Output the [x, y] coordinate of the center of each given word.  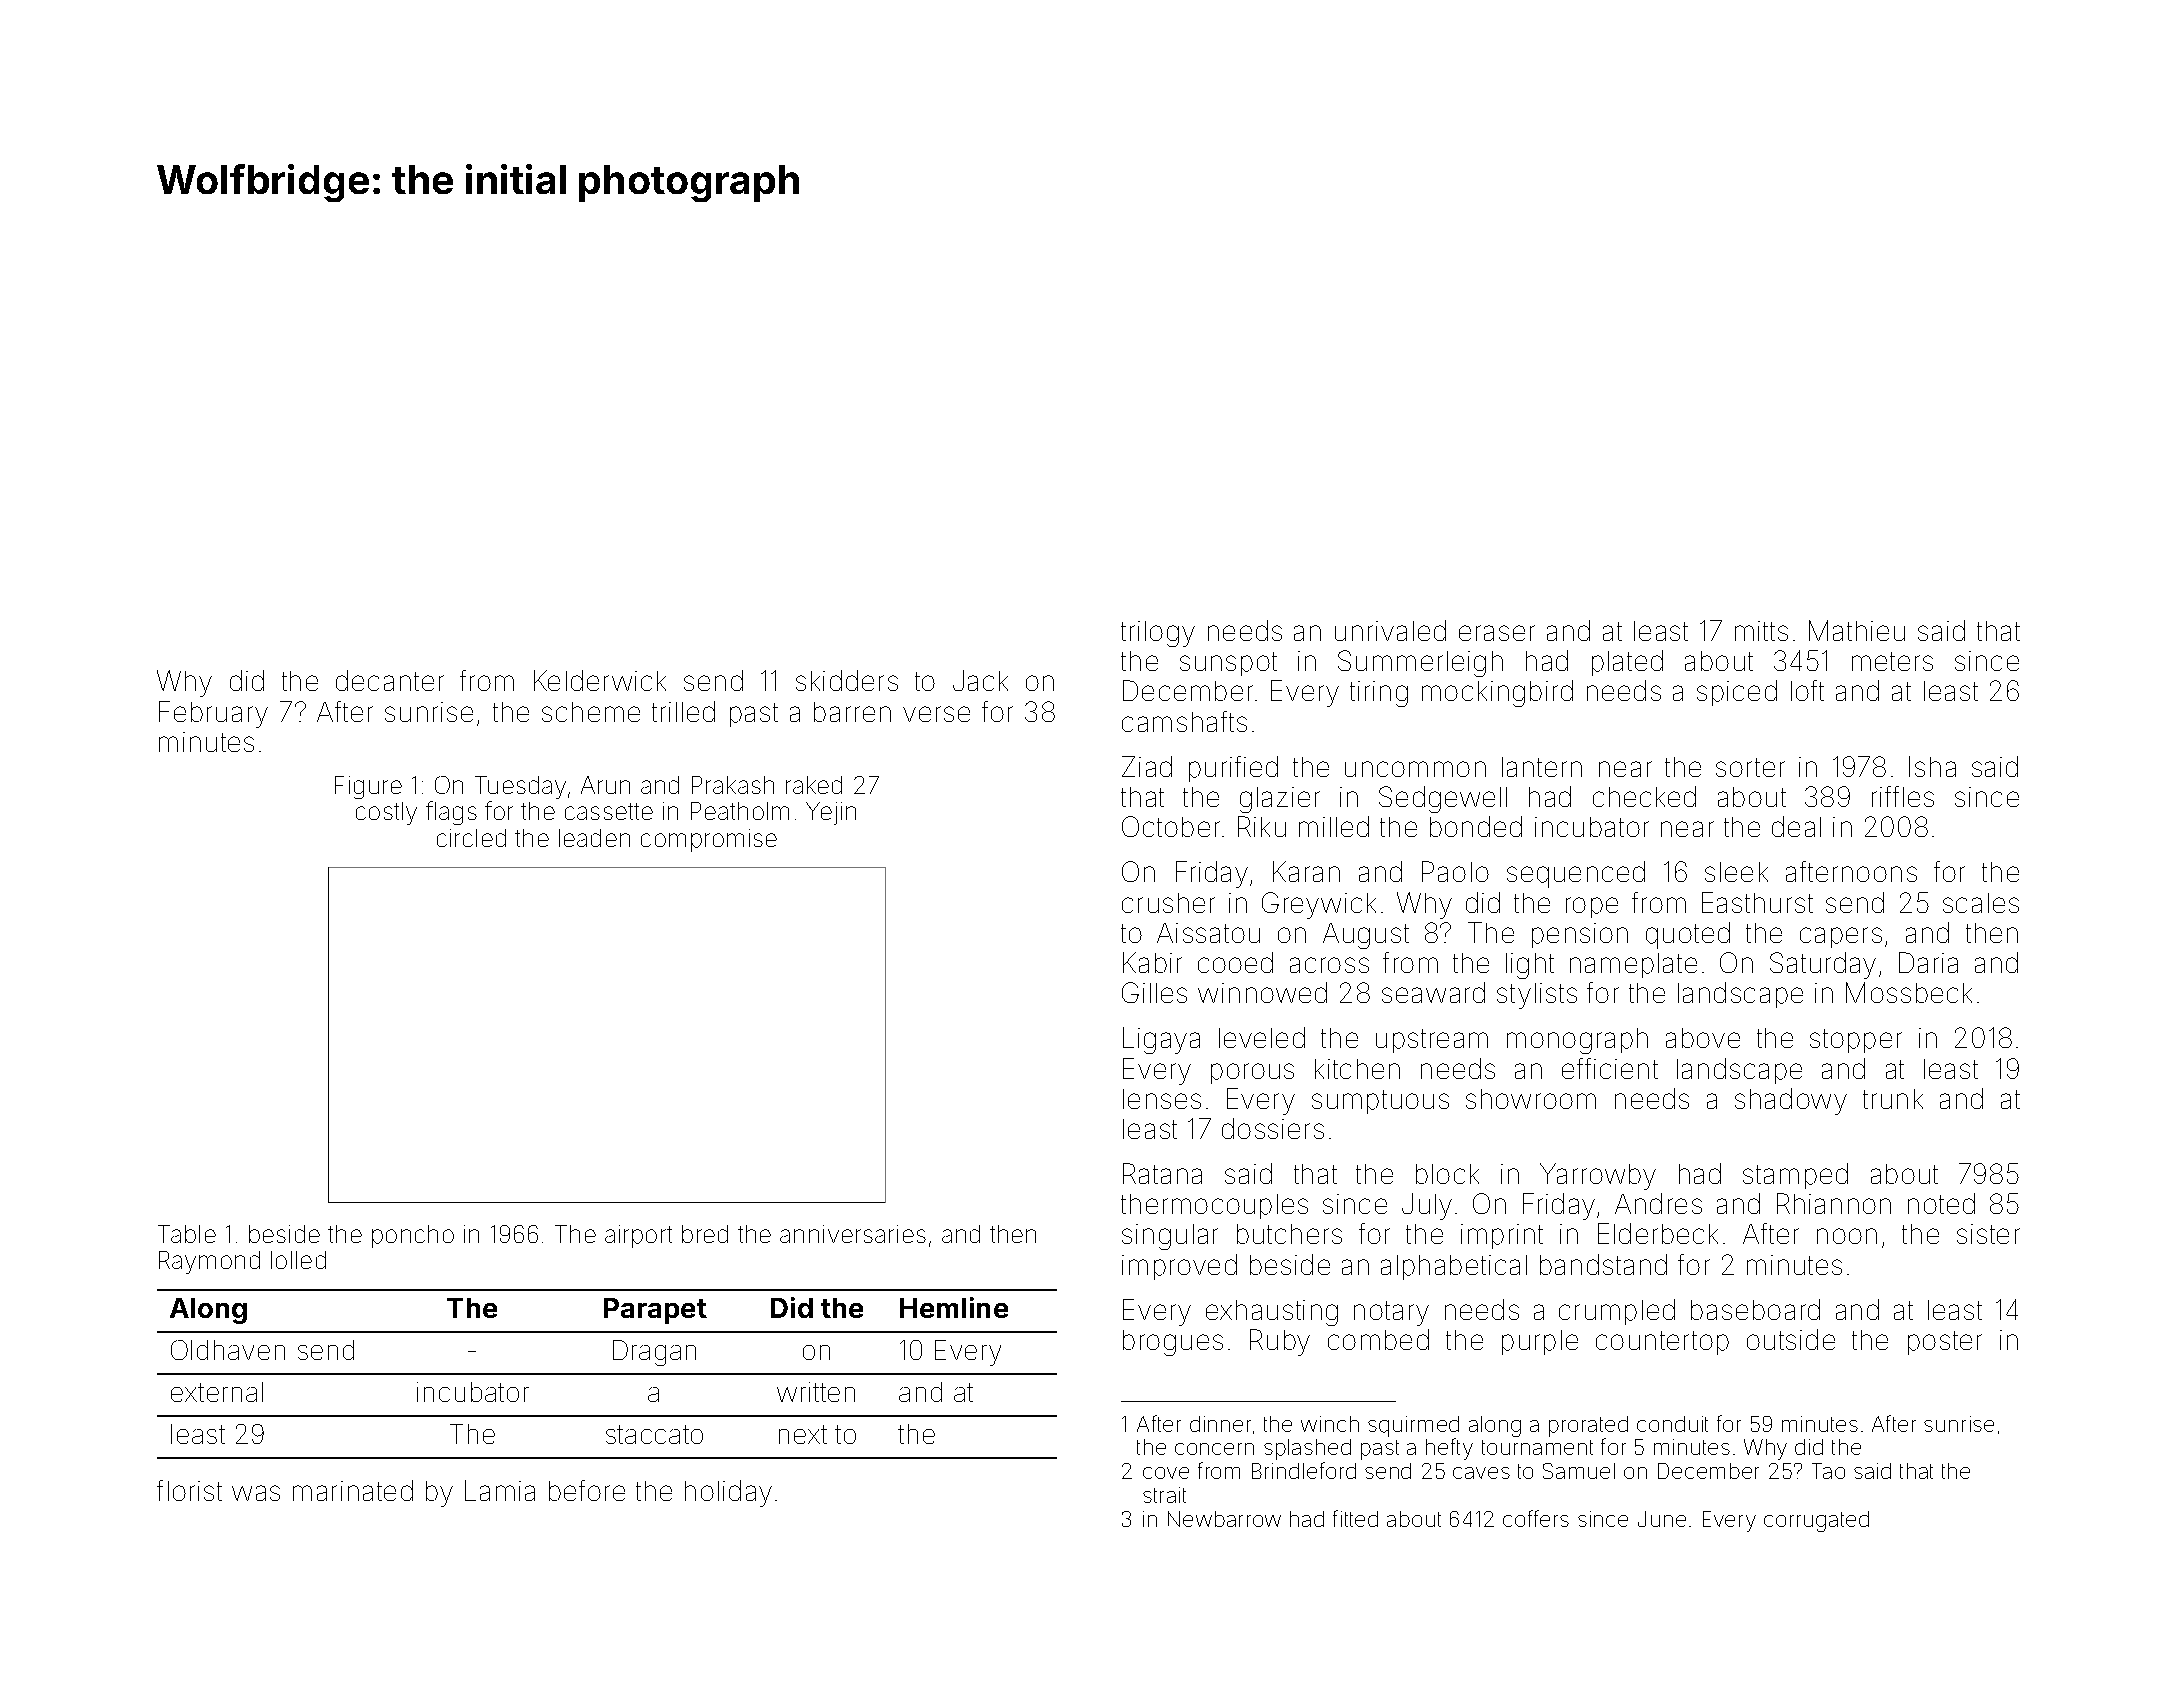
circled [471, 838]
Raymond [209, 1262]
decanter [390, 680]
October [1171, 826]
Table [187, 1234]
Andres [1658, 1203]
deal [1796, 826]
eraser [1497, 633]
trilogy [1158, 634]
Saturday [1823, 965]
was [256, 1493]
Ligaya [1161, 1040]
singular [1170, 1237]
